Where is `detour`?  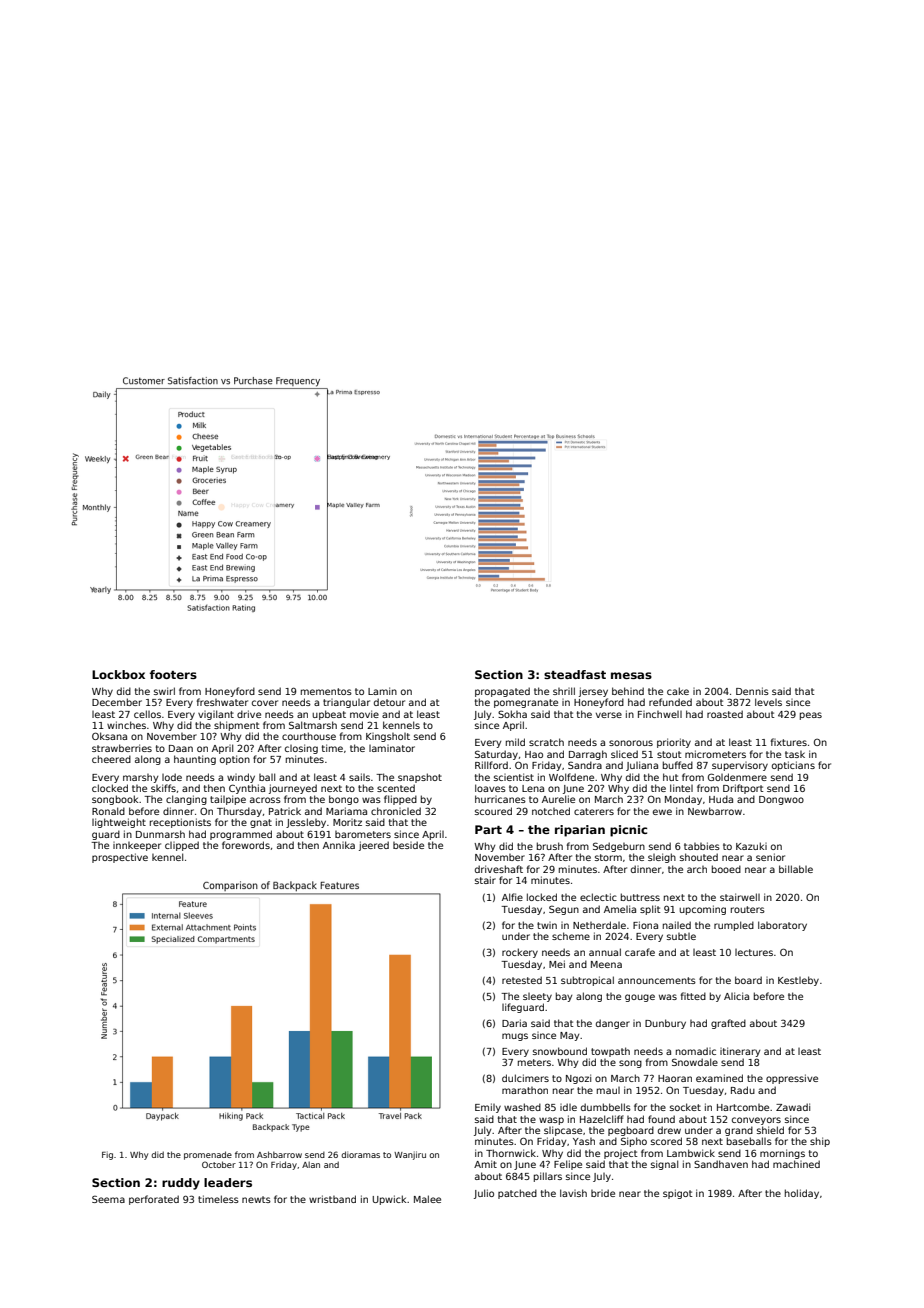
detour is located at coordinates (389, 702).
